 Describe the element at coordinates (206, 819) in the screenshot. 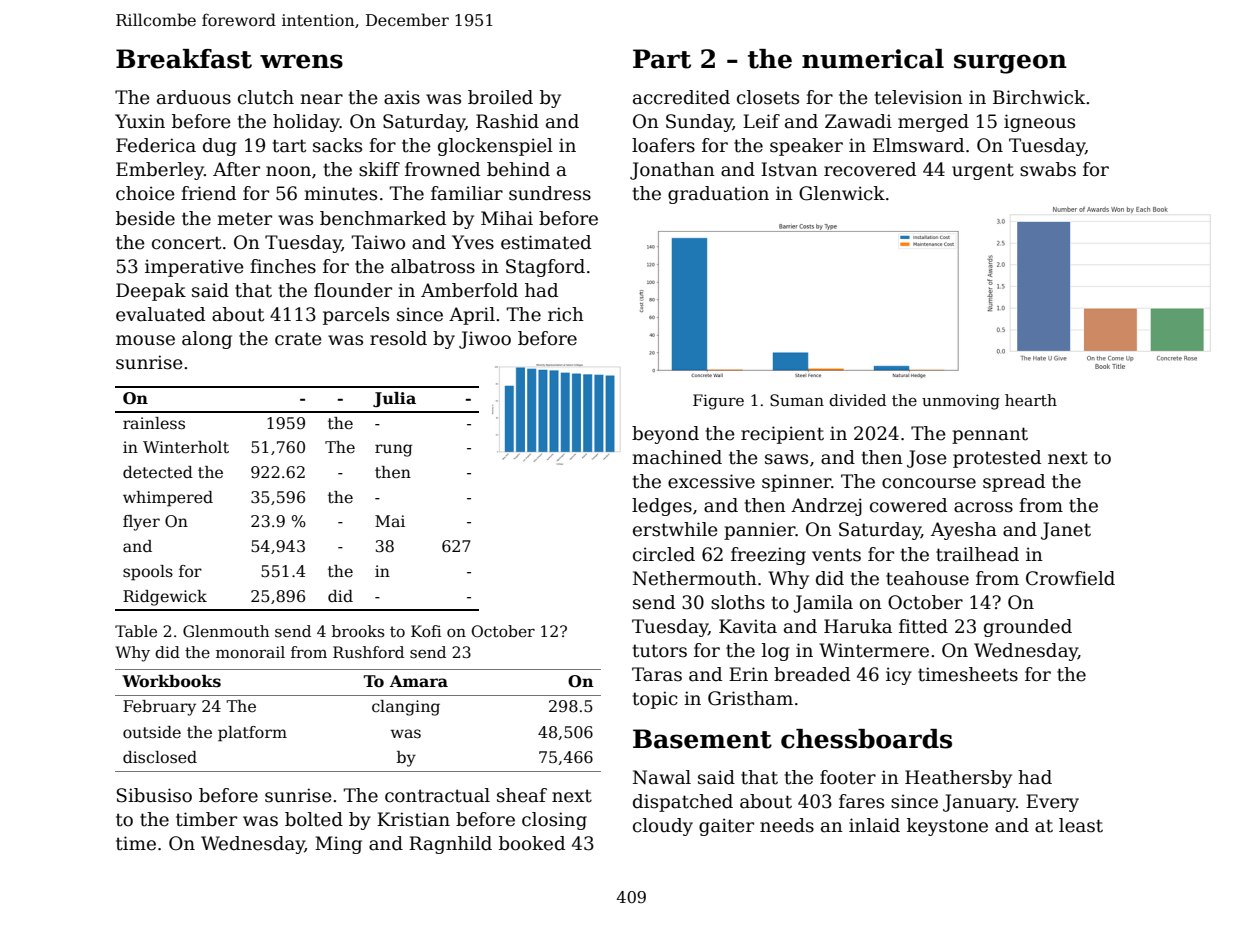

I see `timber` at that location.
